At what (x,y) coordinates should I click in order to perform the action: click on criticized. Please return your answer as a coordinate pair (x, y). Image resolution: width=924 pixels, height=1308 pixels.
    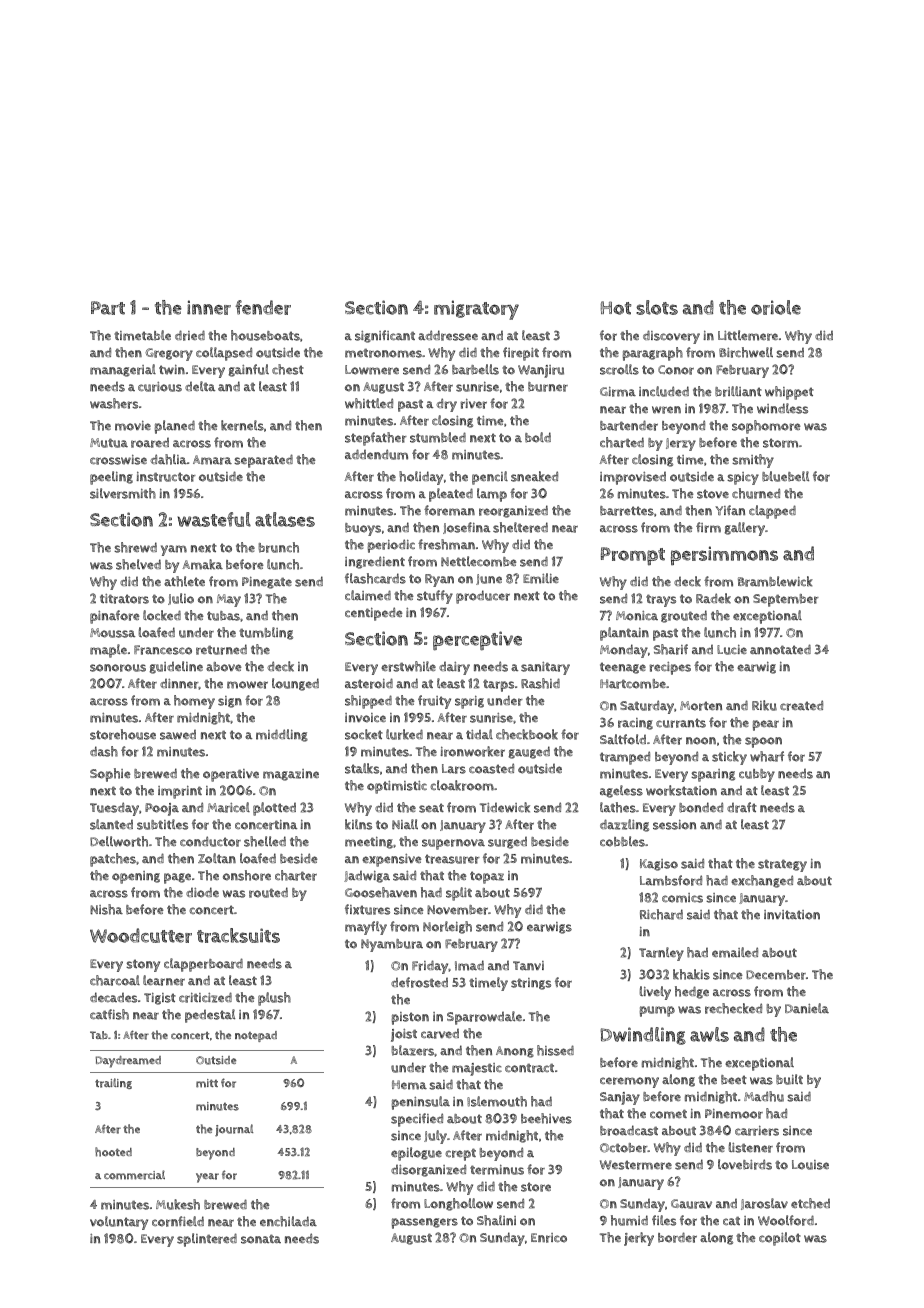
    Looking at the image, I should click on (205, 997).
